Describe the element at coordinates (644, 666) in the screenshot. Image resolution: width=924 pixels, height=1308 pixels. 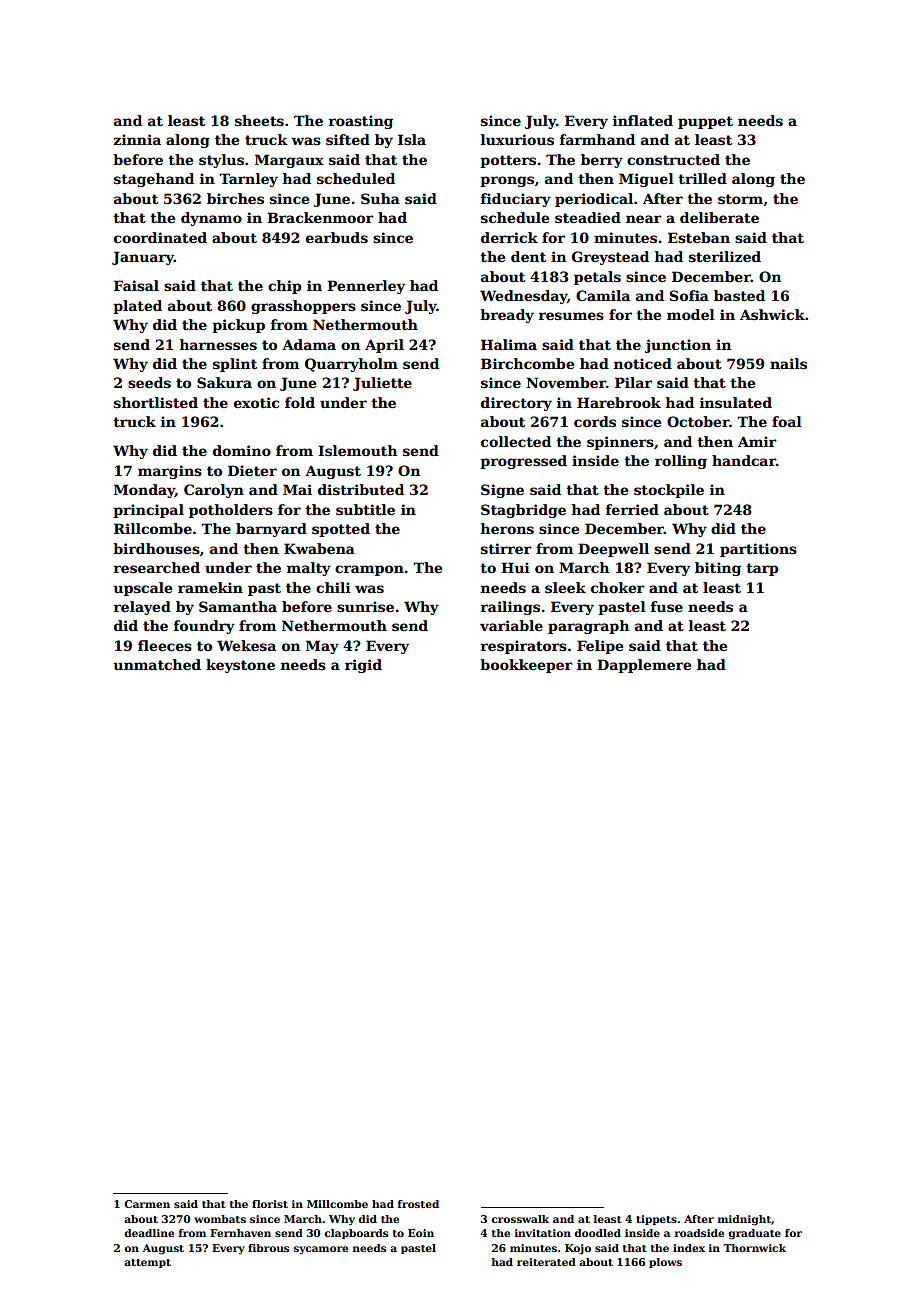
I see `Dapplemere` at that location.
